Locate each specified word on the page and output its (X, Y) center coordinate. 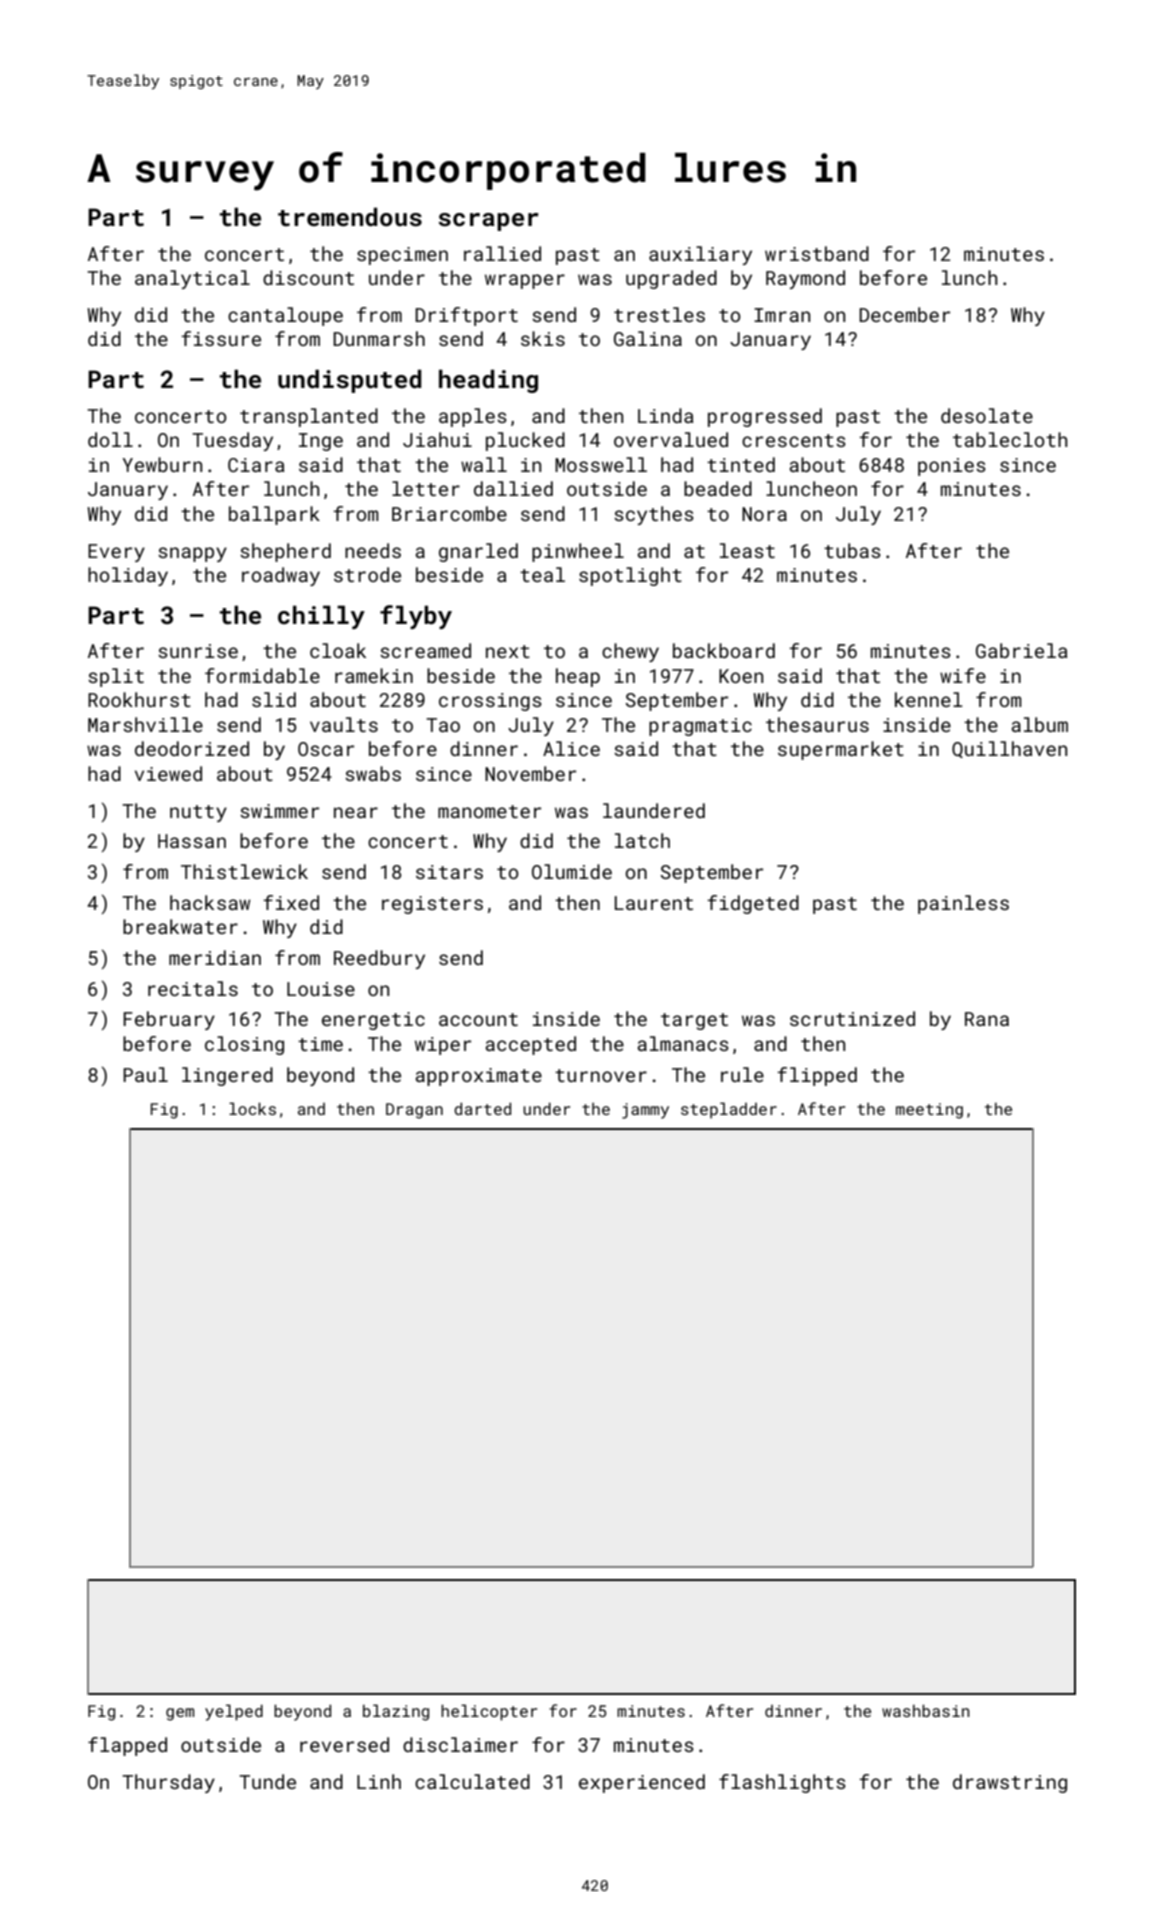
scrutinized (852, 1018)
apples (473, 417)
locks (252, 1108)
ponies (952, 467)
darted (482, 1108)
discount (308, 277)
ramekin (374, 675)
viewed (168, 773)
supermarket (841, 750)
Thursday (168, 1783)
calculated (472, 1781)
